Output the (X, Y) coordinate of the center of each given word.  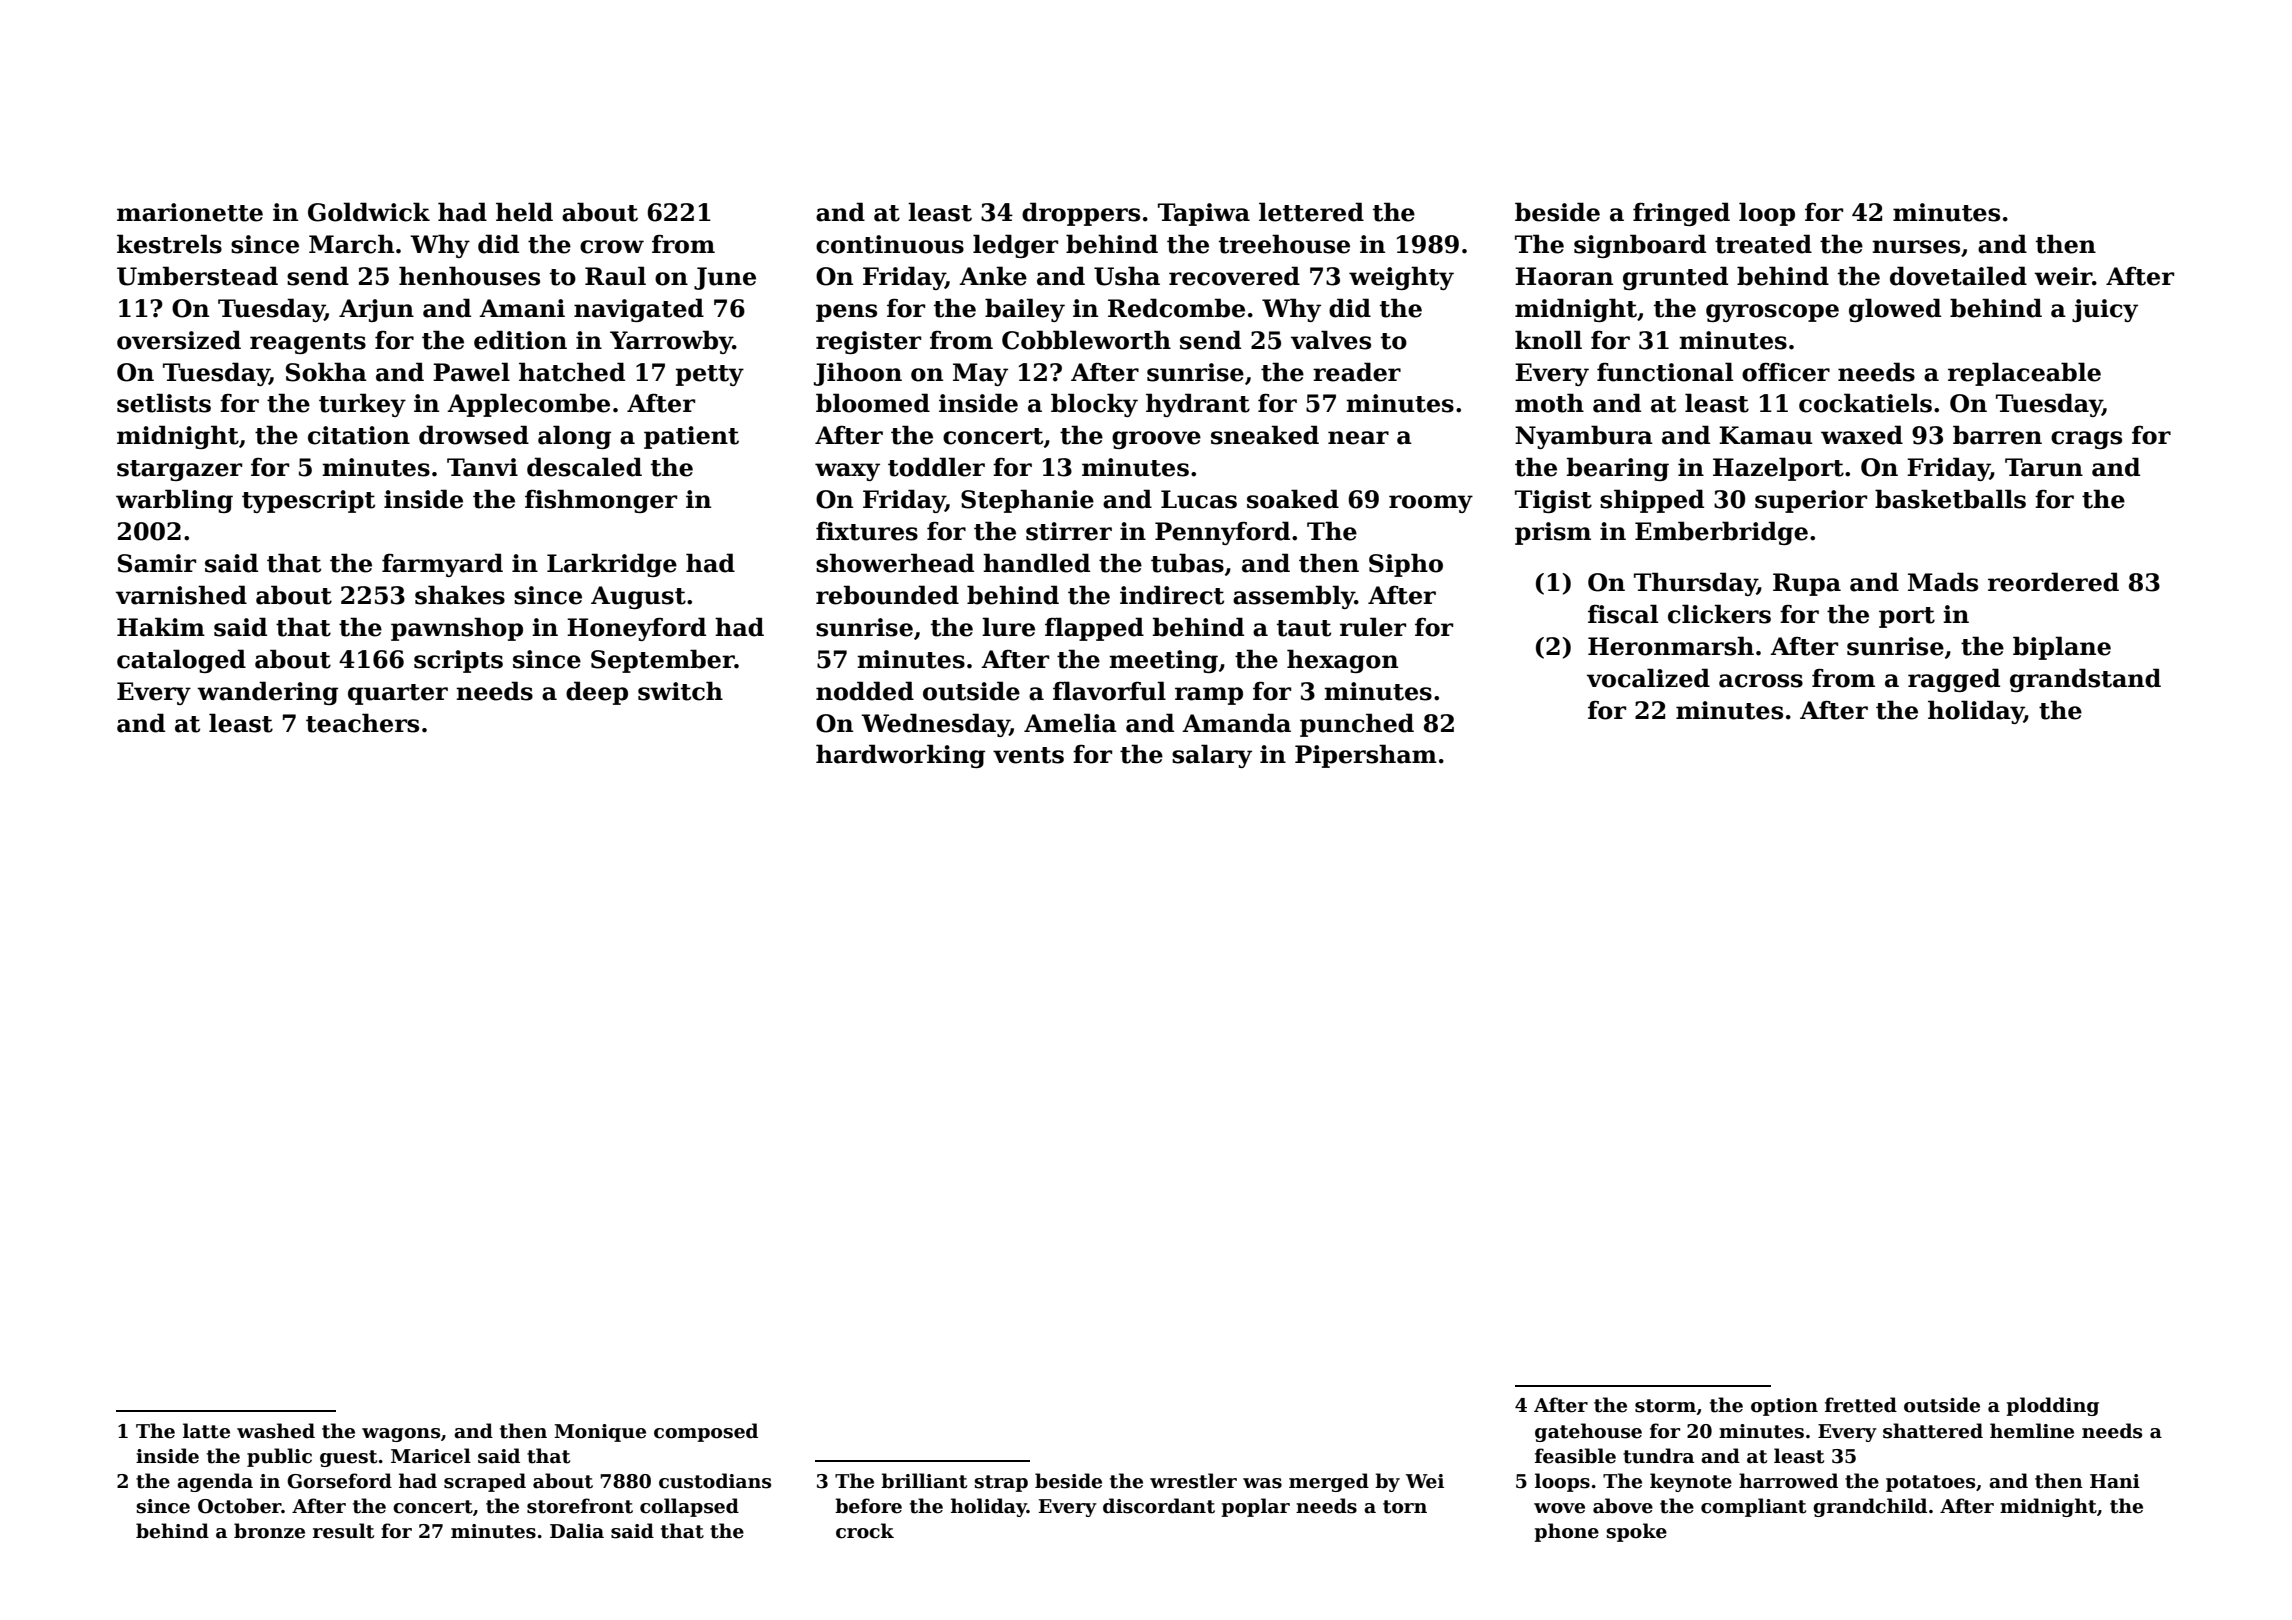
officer (1786, 372)
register (868, 342)
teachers (362, 723)
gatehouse (1588, 1432)
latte (206, 1431)
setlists (164, 403)
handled (1036, 563)
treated (1763, 244)
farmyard (442, 565)
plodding (2052, 1406)
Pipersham (1366, 756)
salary (1212, 756)
